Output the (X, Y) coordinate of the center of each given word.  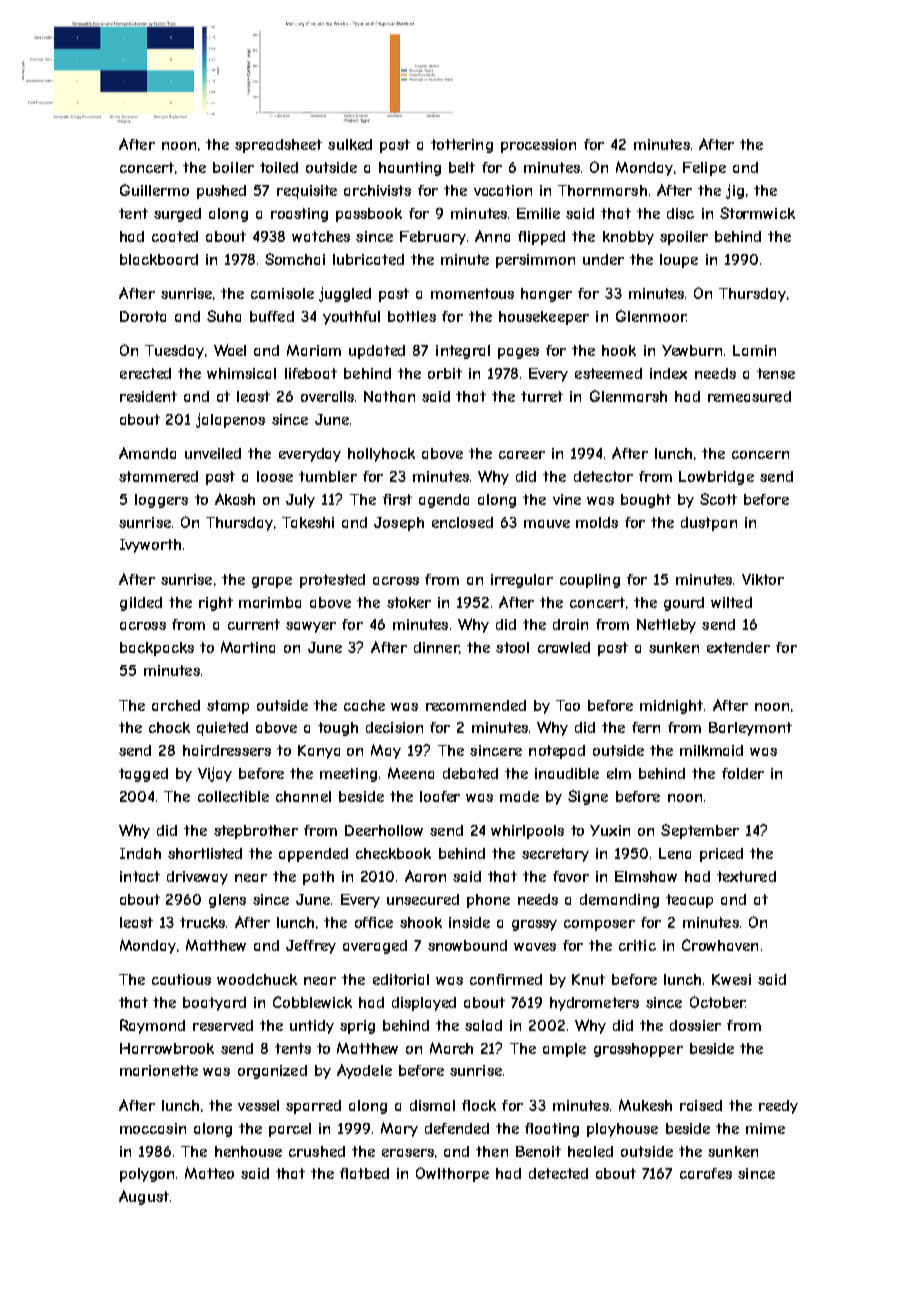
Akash (235, 499)
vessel (258, 1105)
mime (765, 1128)
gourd (684, 604)
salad (483, 1025)
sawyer (311, 627)
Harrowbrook (167, 1048)
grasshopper (638, 1050)
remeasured (749, 396)
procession (538, 146)
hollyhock (381, 455)
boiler (233, 167)
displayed (424, 1004)
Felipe (704, 169)
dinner (436, 647)
